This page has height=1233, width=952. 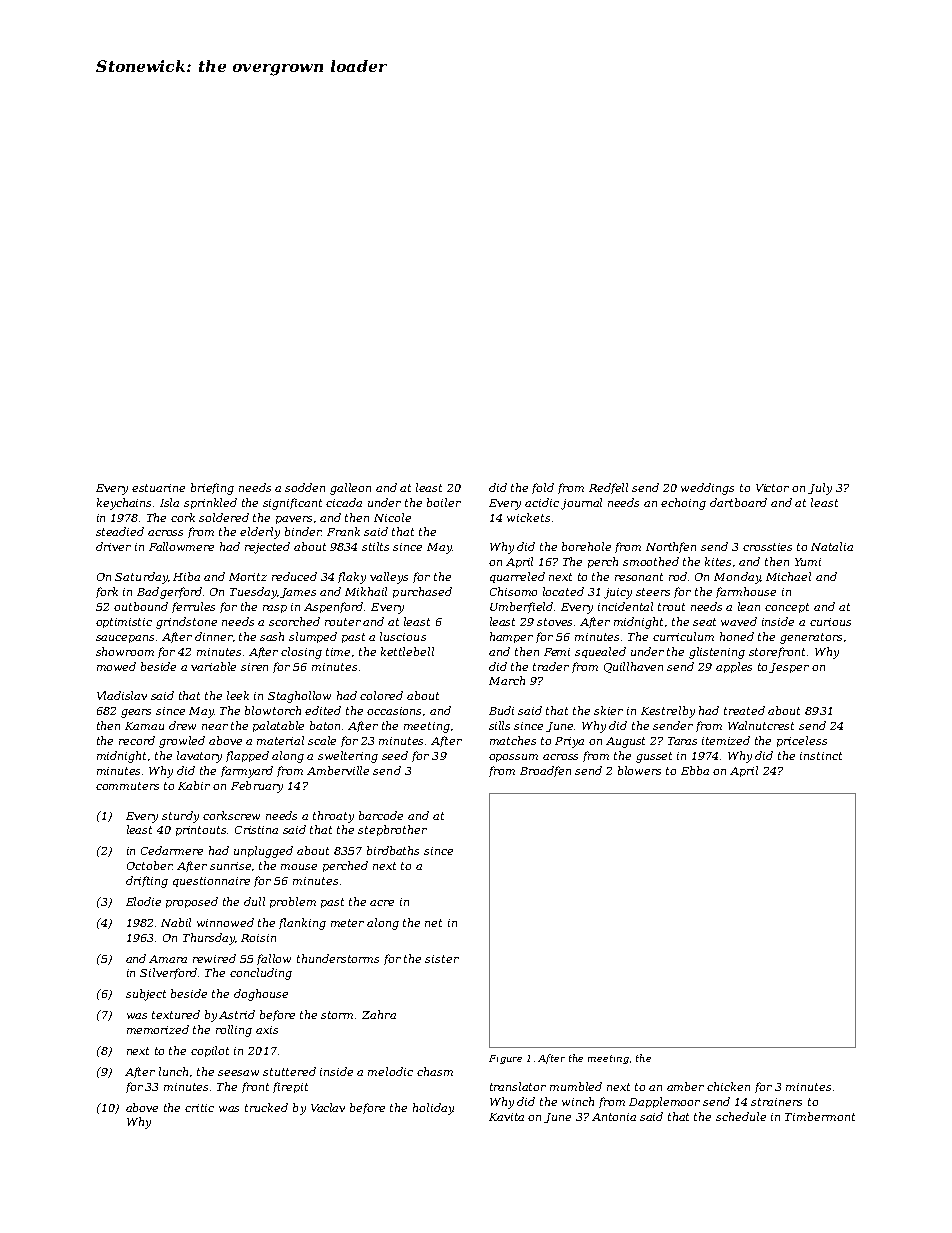 What do you see at coordinates (328, 1107) in the page?
I see `Vaclav` at bounding box center [328, 1107].
